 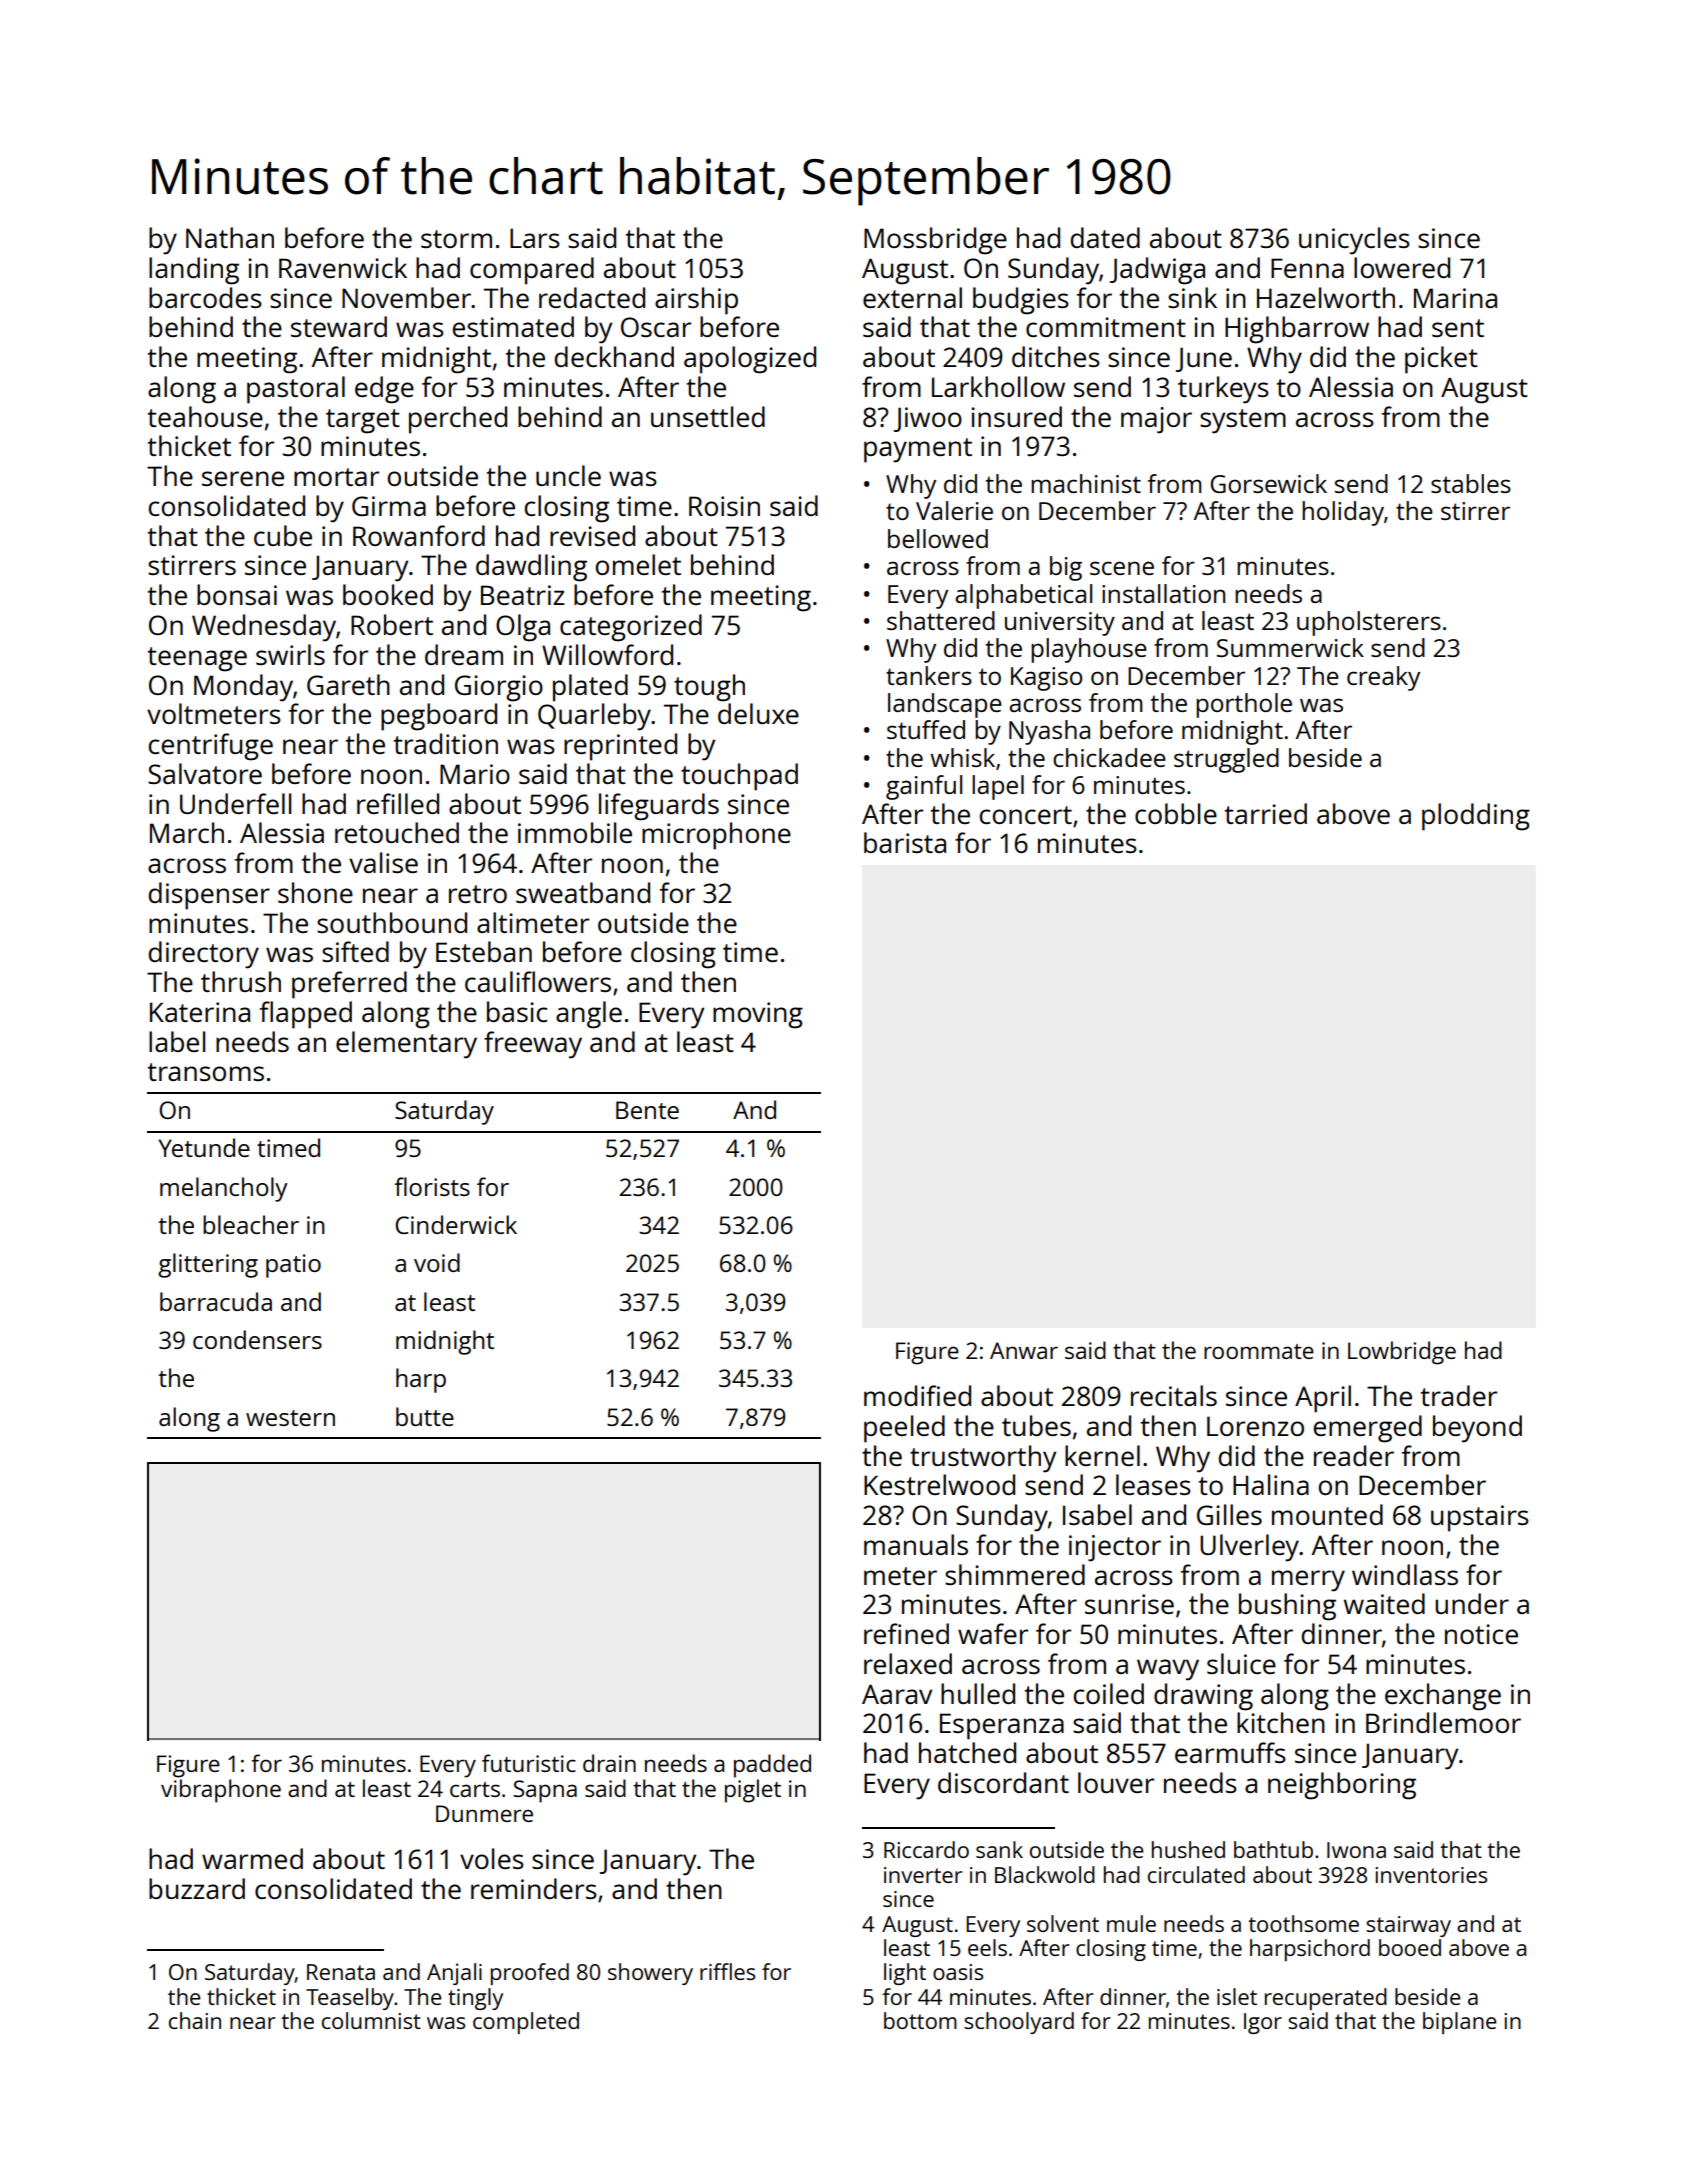 What do you see at coordinates (609, 1763) in the image?
I see `drain` at bounding box center [609, 1763].
